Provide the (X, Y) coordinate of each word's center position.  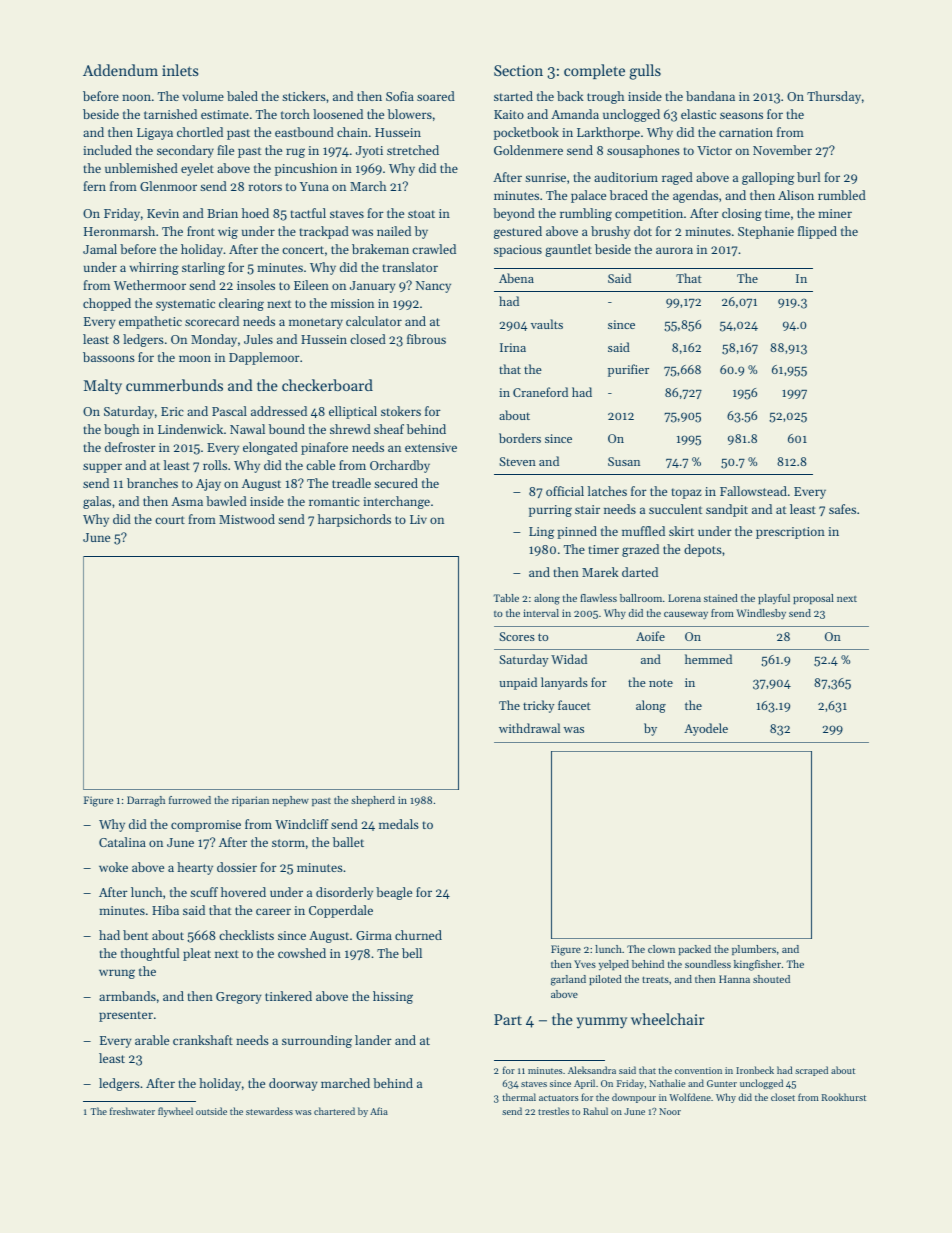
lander (373, 1040)
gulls (645, 72)
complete (594, 71)
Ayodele (706, 729)
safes (842, 509)
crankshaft (203, 1040)
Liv (418, 519)
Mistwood (247, 519)
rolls (215, 465)
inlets (180, 70)
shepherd (373, 801)
